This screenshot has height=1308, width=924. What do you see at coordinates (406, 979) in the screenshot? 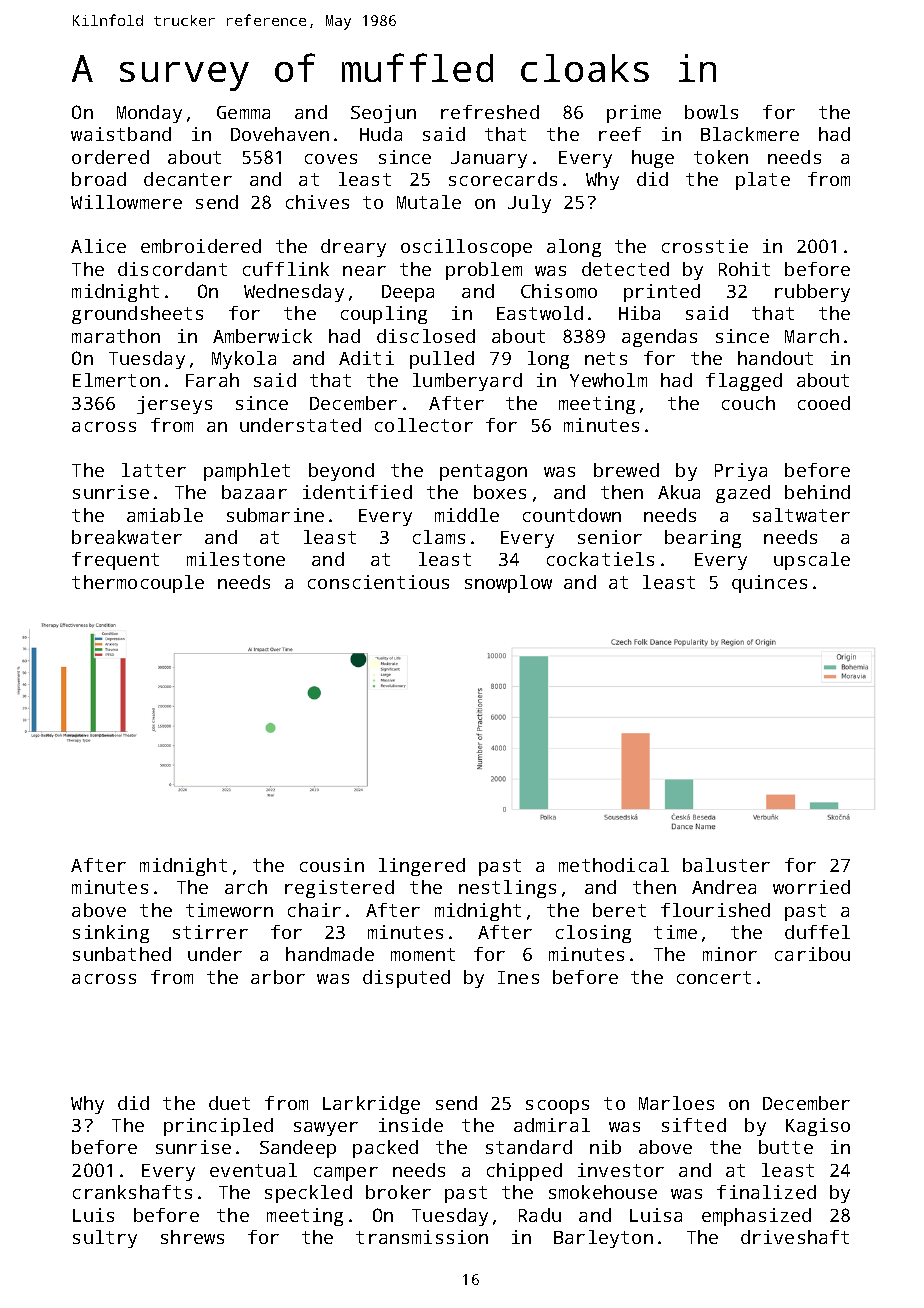
I see `disputed` at bounding box center [406, 979].
